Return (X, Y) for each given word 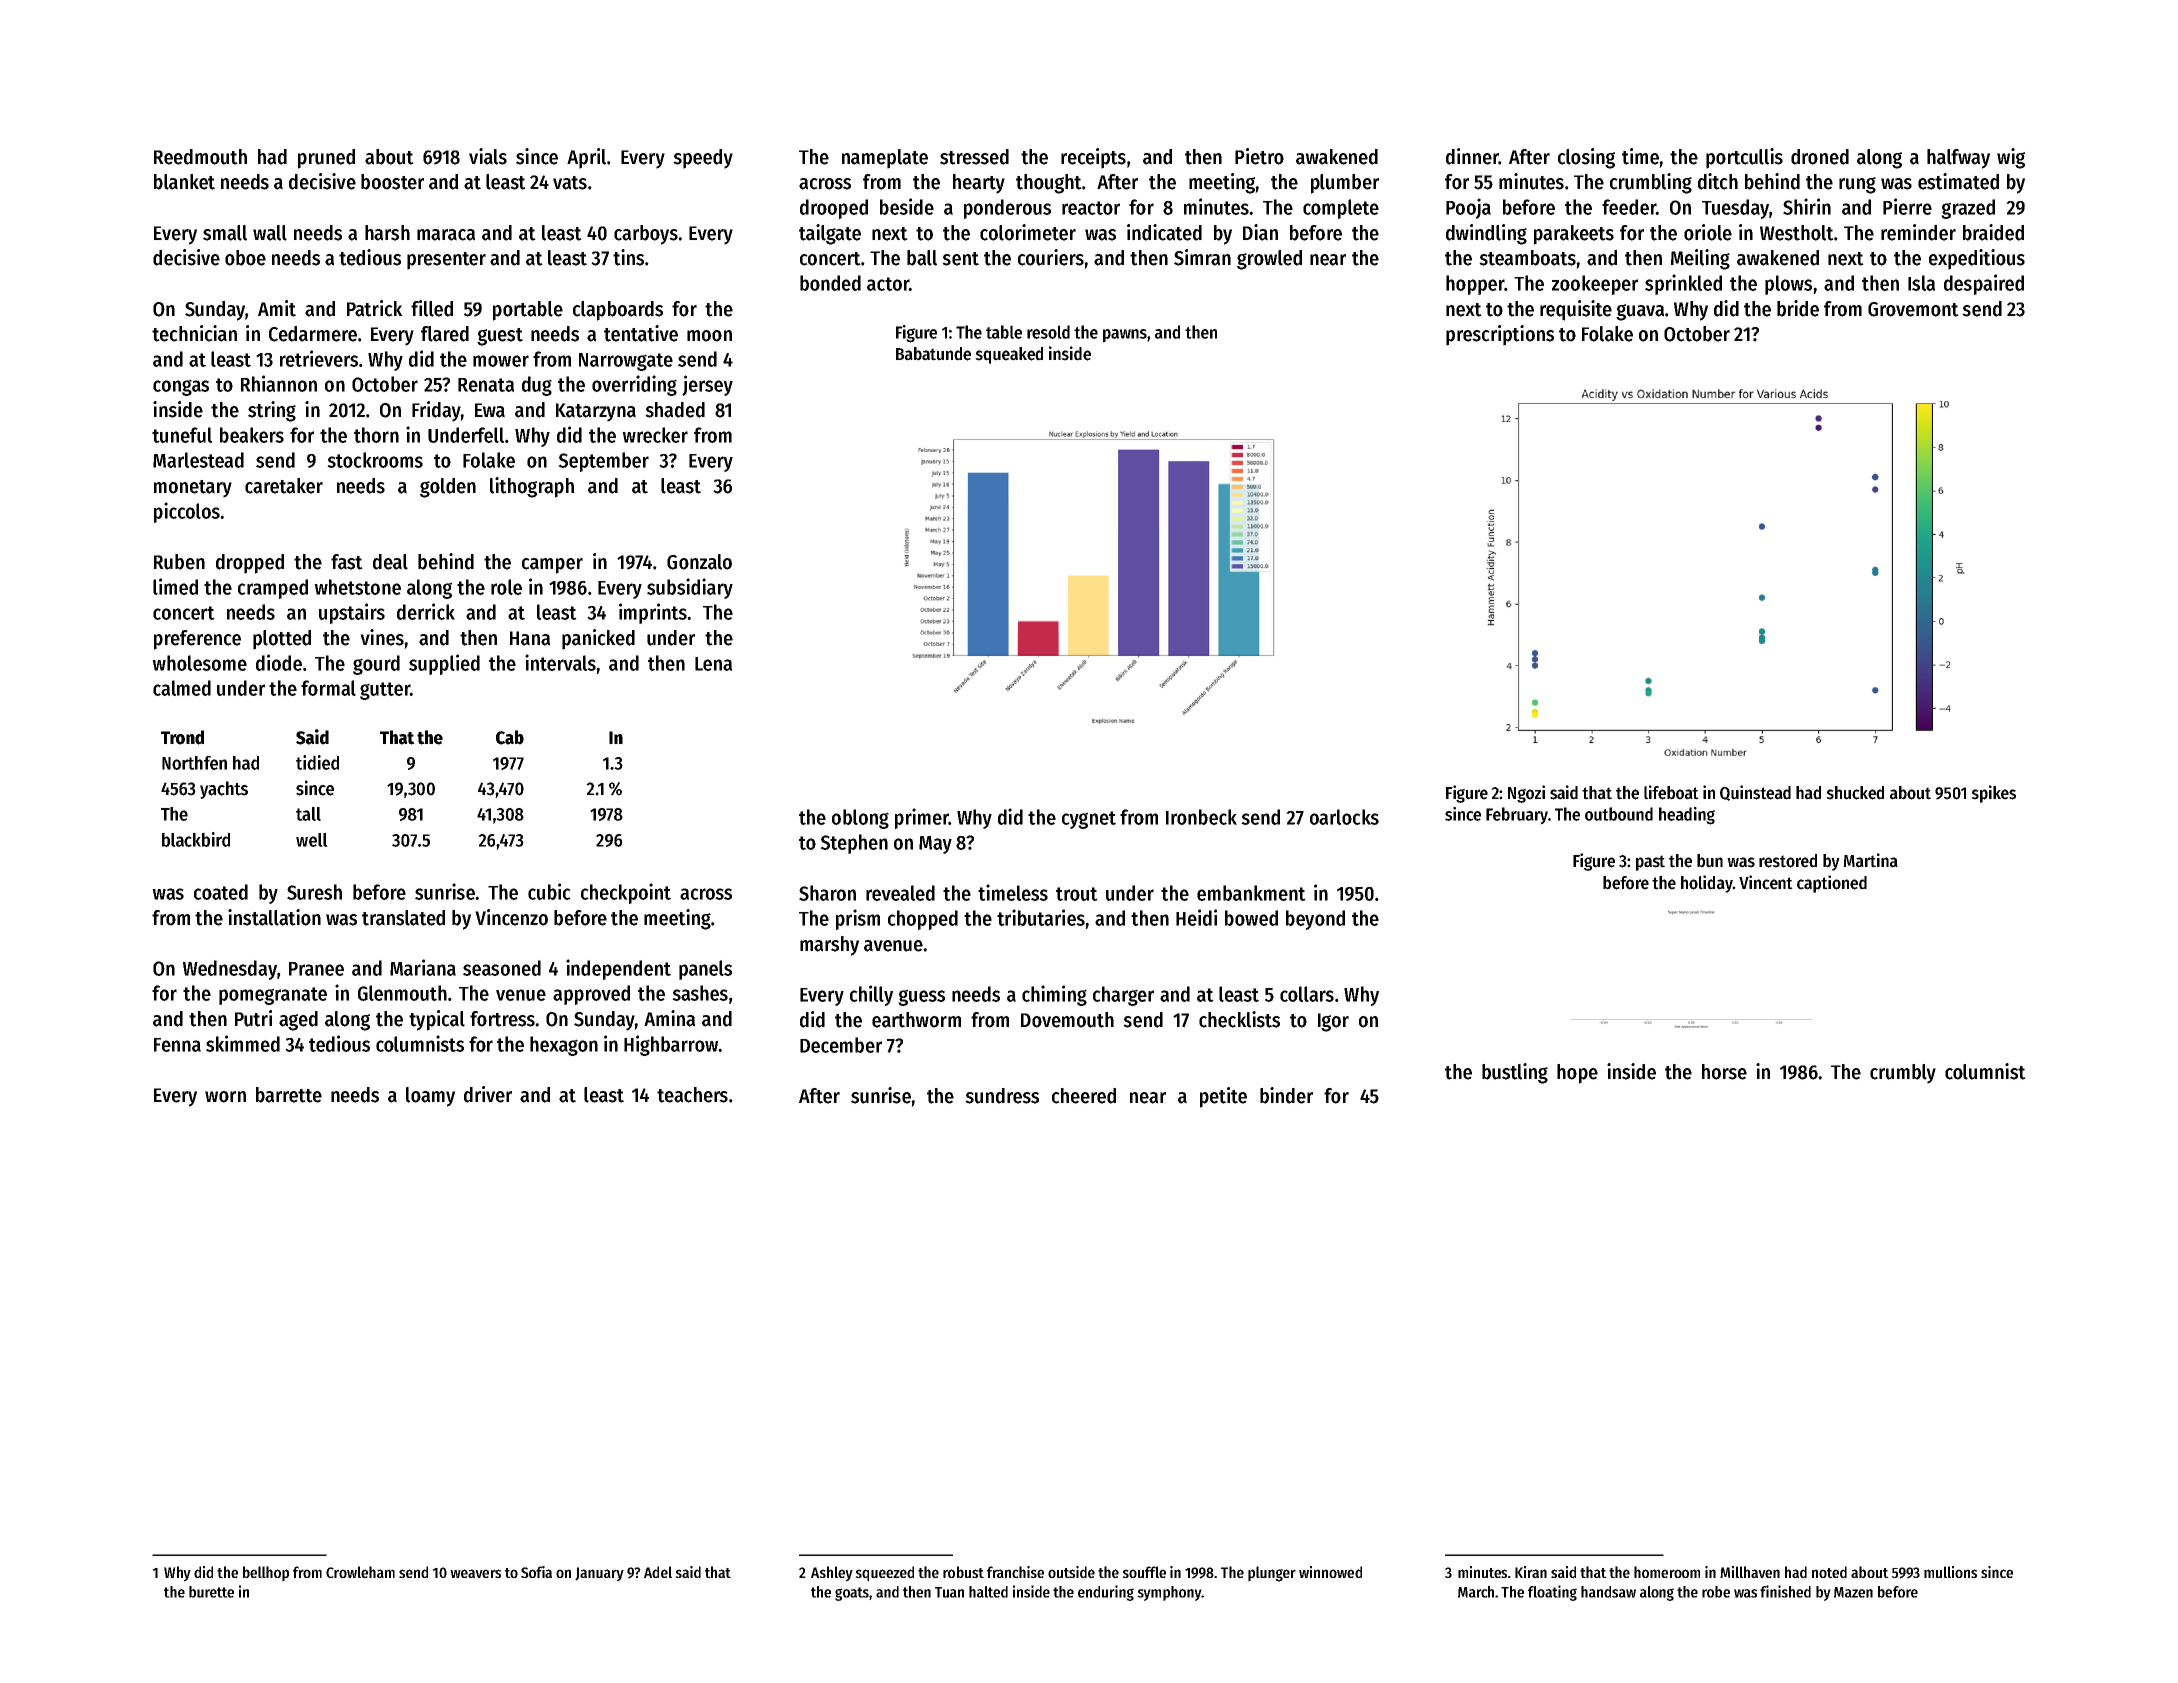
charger (1123, 996)
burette (211, 1592)
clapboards (618, 311)
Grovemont (1913, 309)
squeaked (1009, 355)
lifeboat (1671, 792)
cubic (549, 891)
